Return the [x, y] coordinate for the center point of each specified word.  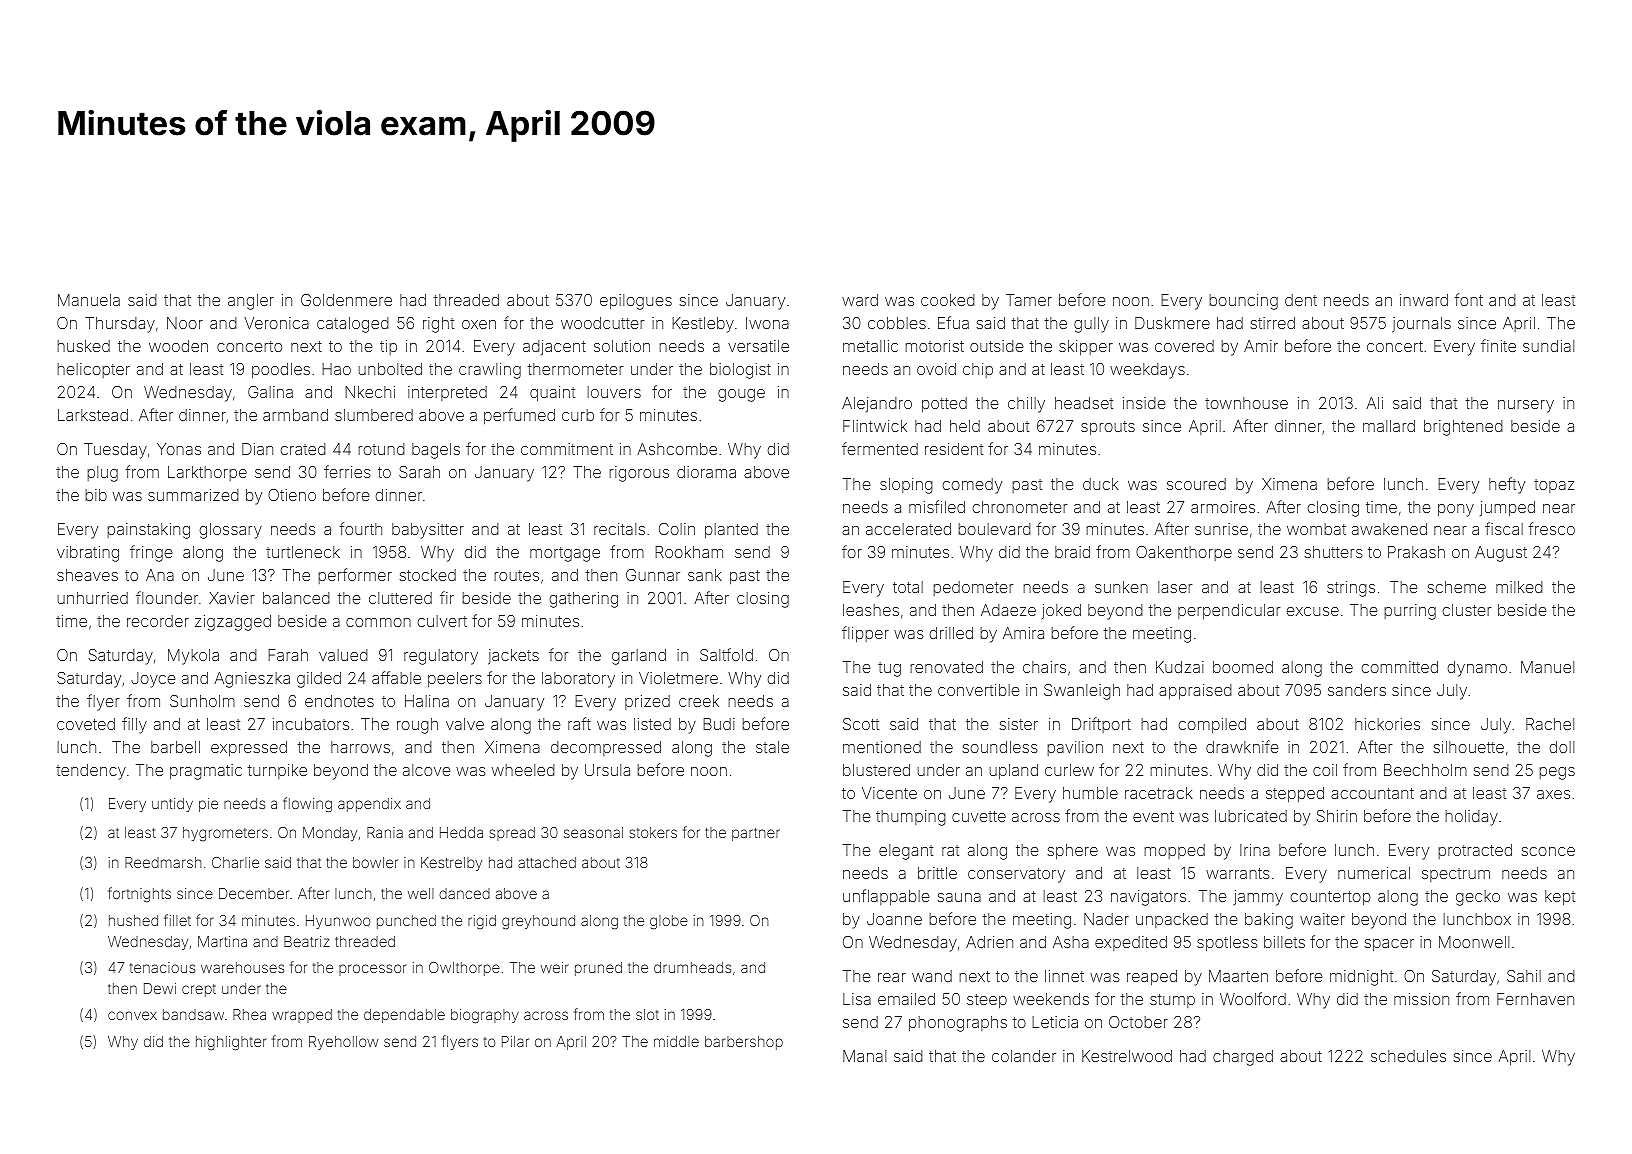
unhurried [92, 598]
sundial [1548, 346]
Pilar [515, 1041]
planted [731, 531]
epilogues [636, 302]
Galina [270, 392]
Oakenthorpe [1184, 553]
